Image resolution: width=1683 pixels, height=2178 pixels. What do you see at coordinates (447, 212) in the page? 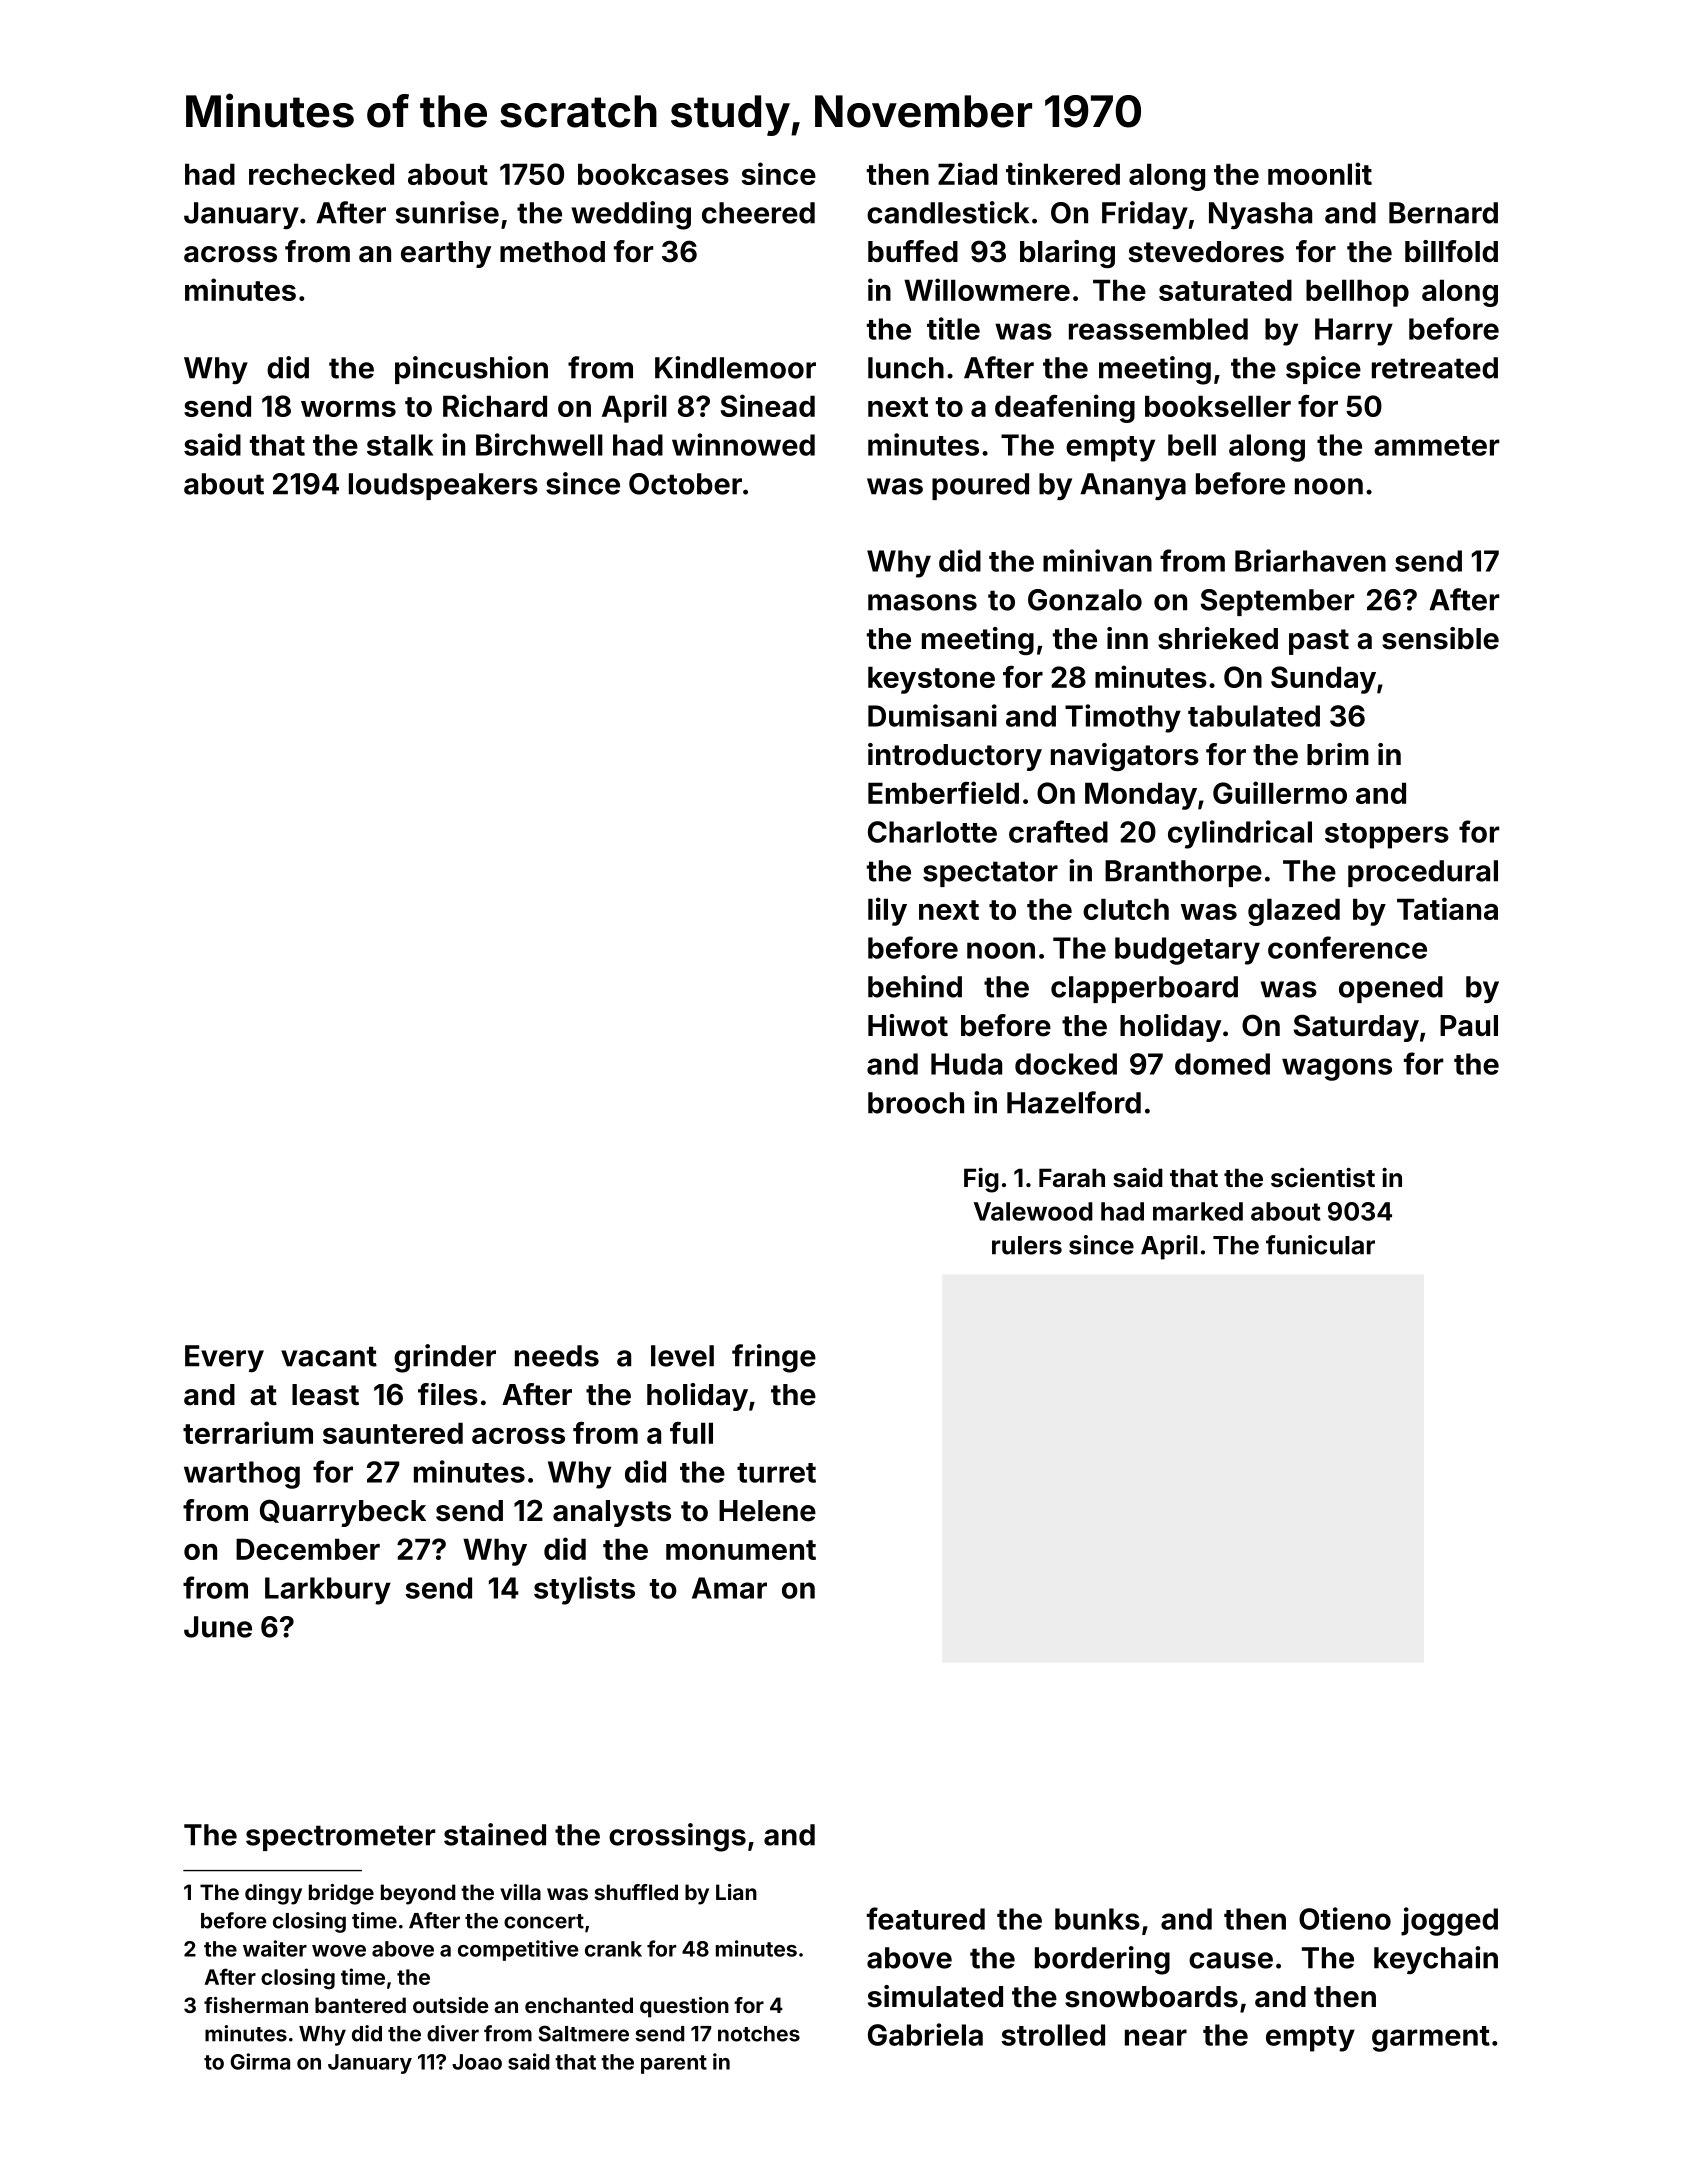
I see `sunrise` at bounding box center [447, 212].
